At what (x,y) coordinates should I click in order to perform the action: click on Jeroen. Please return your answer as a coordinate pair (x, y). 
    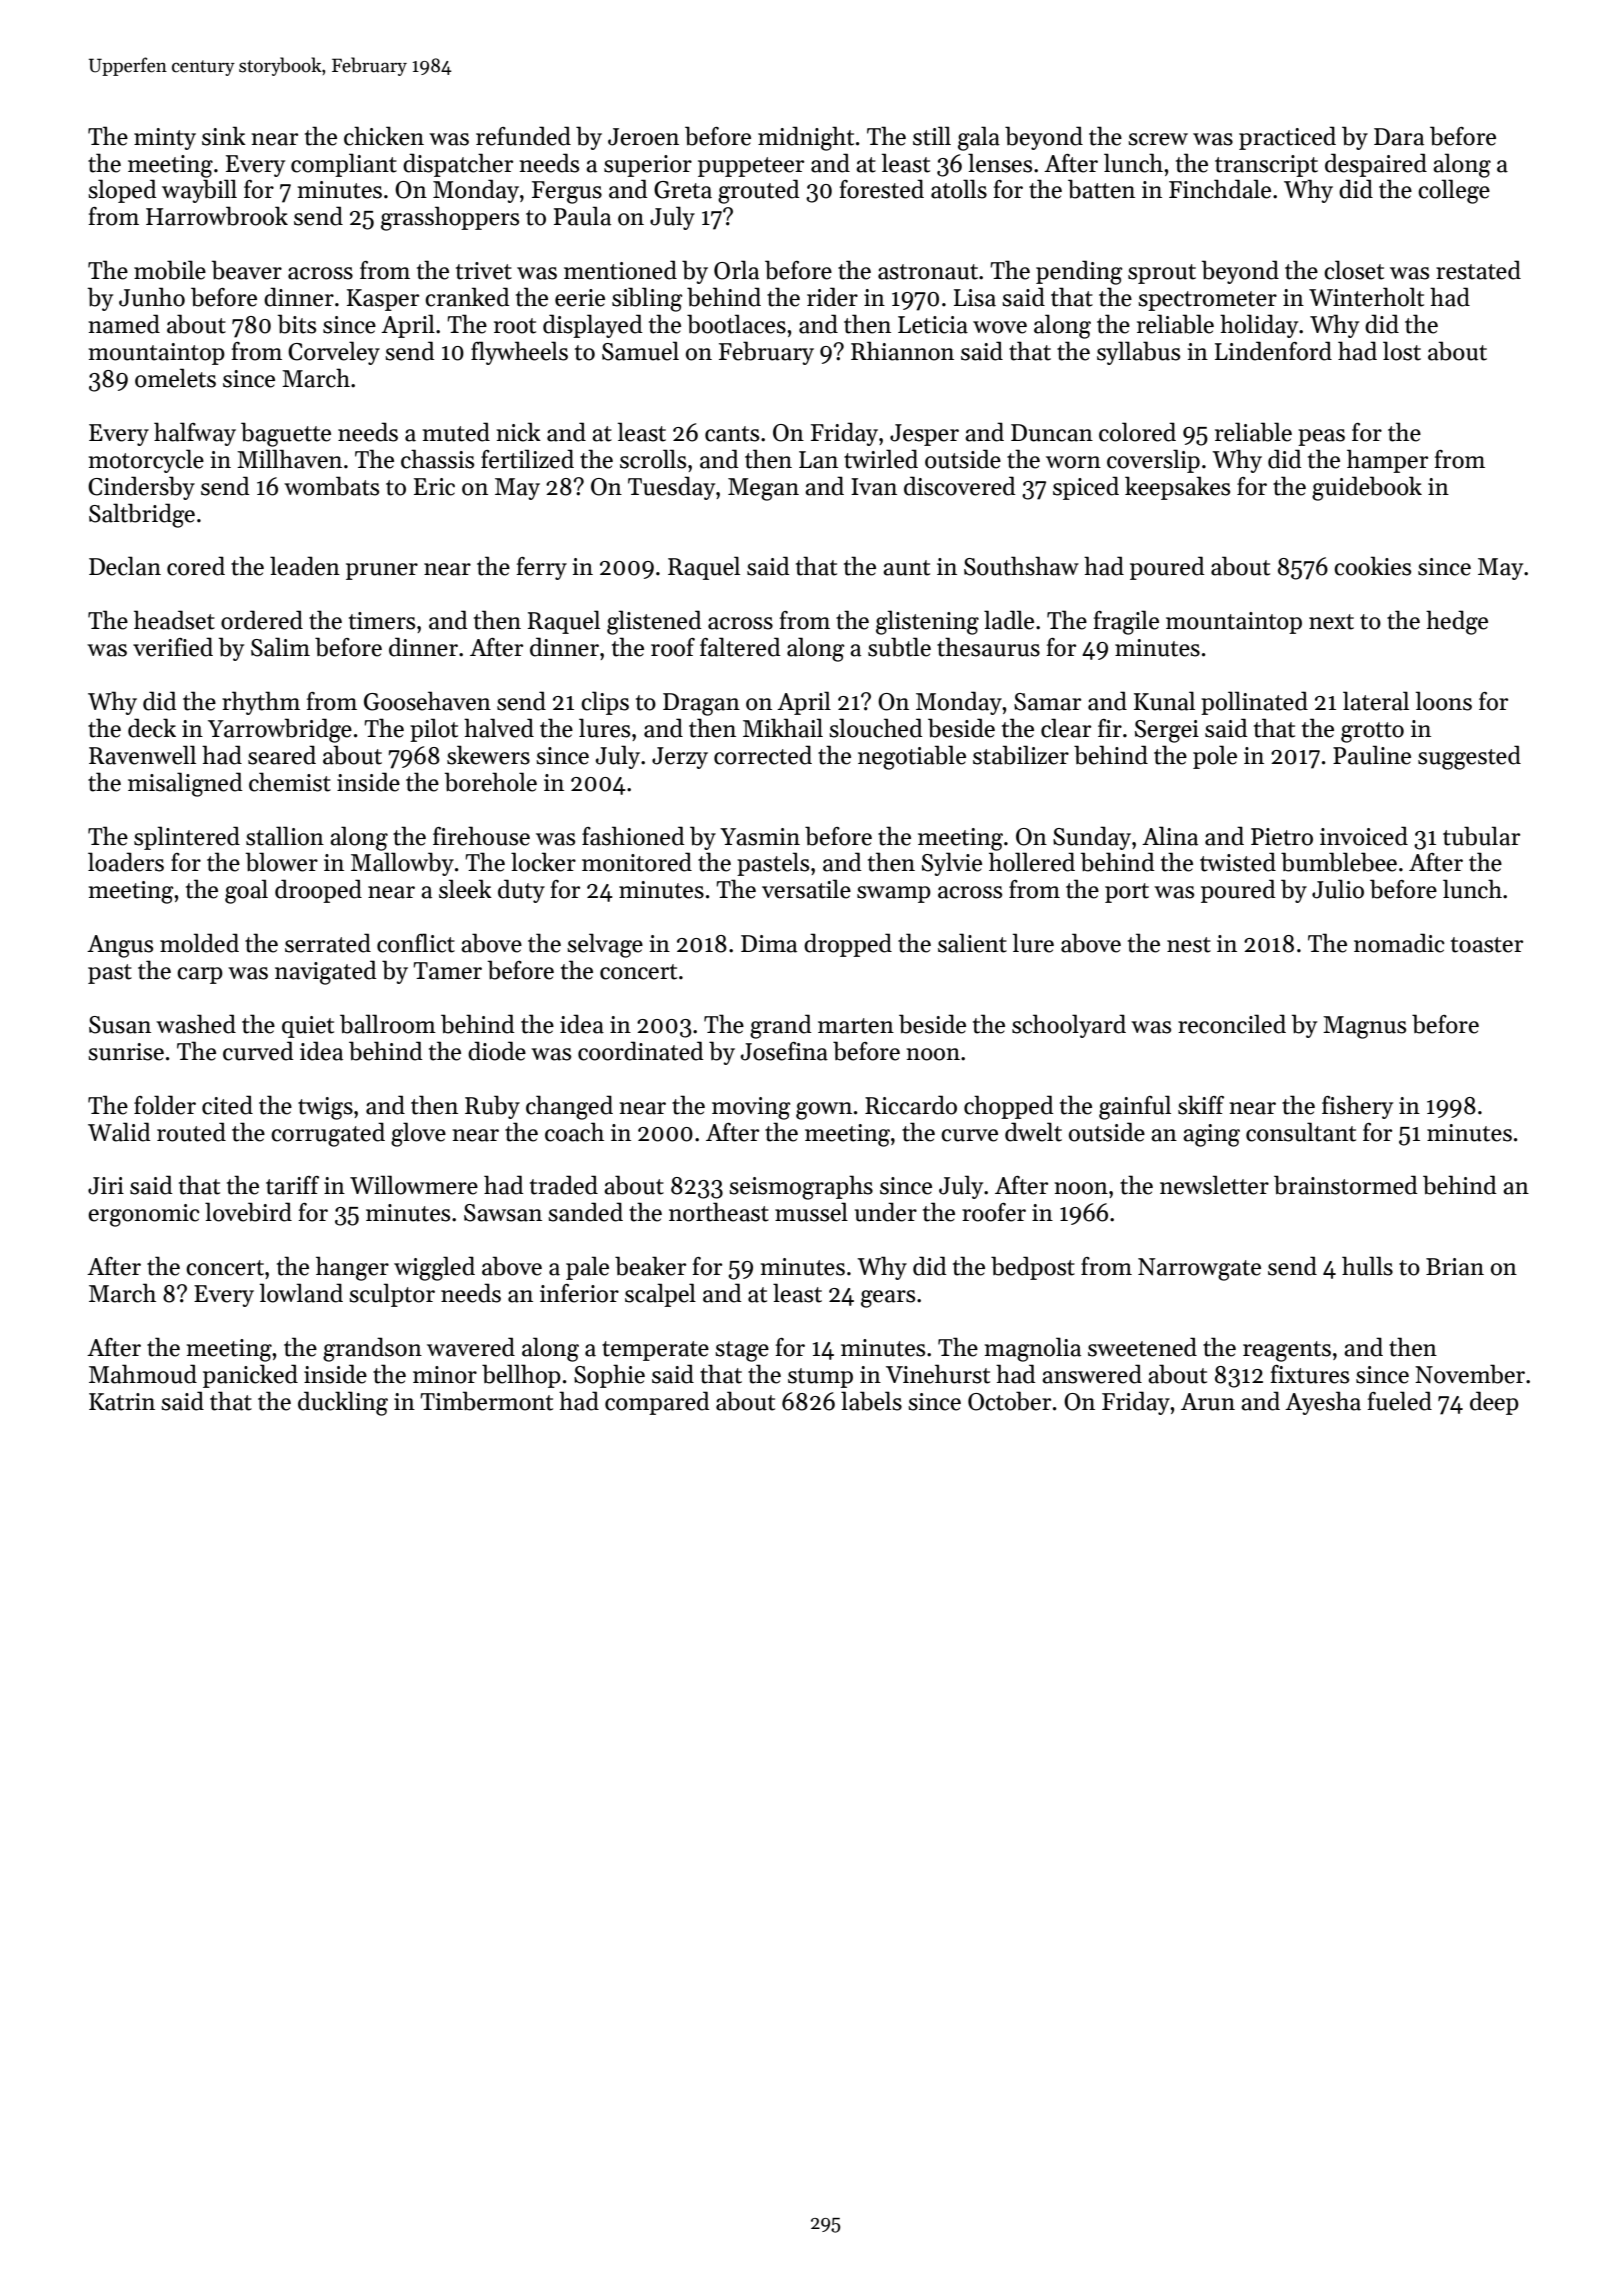
    Looking at the image, I should click on (643, 137).
